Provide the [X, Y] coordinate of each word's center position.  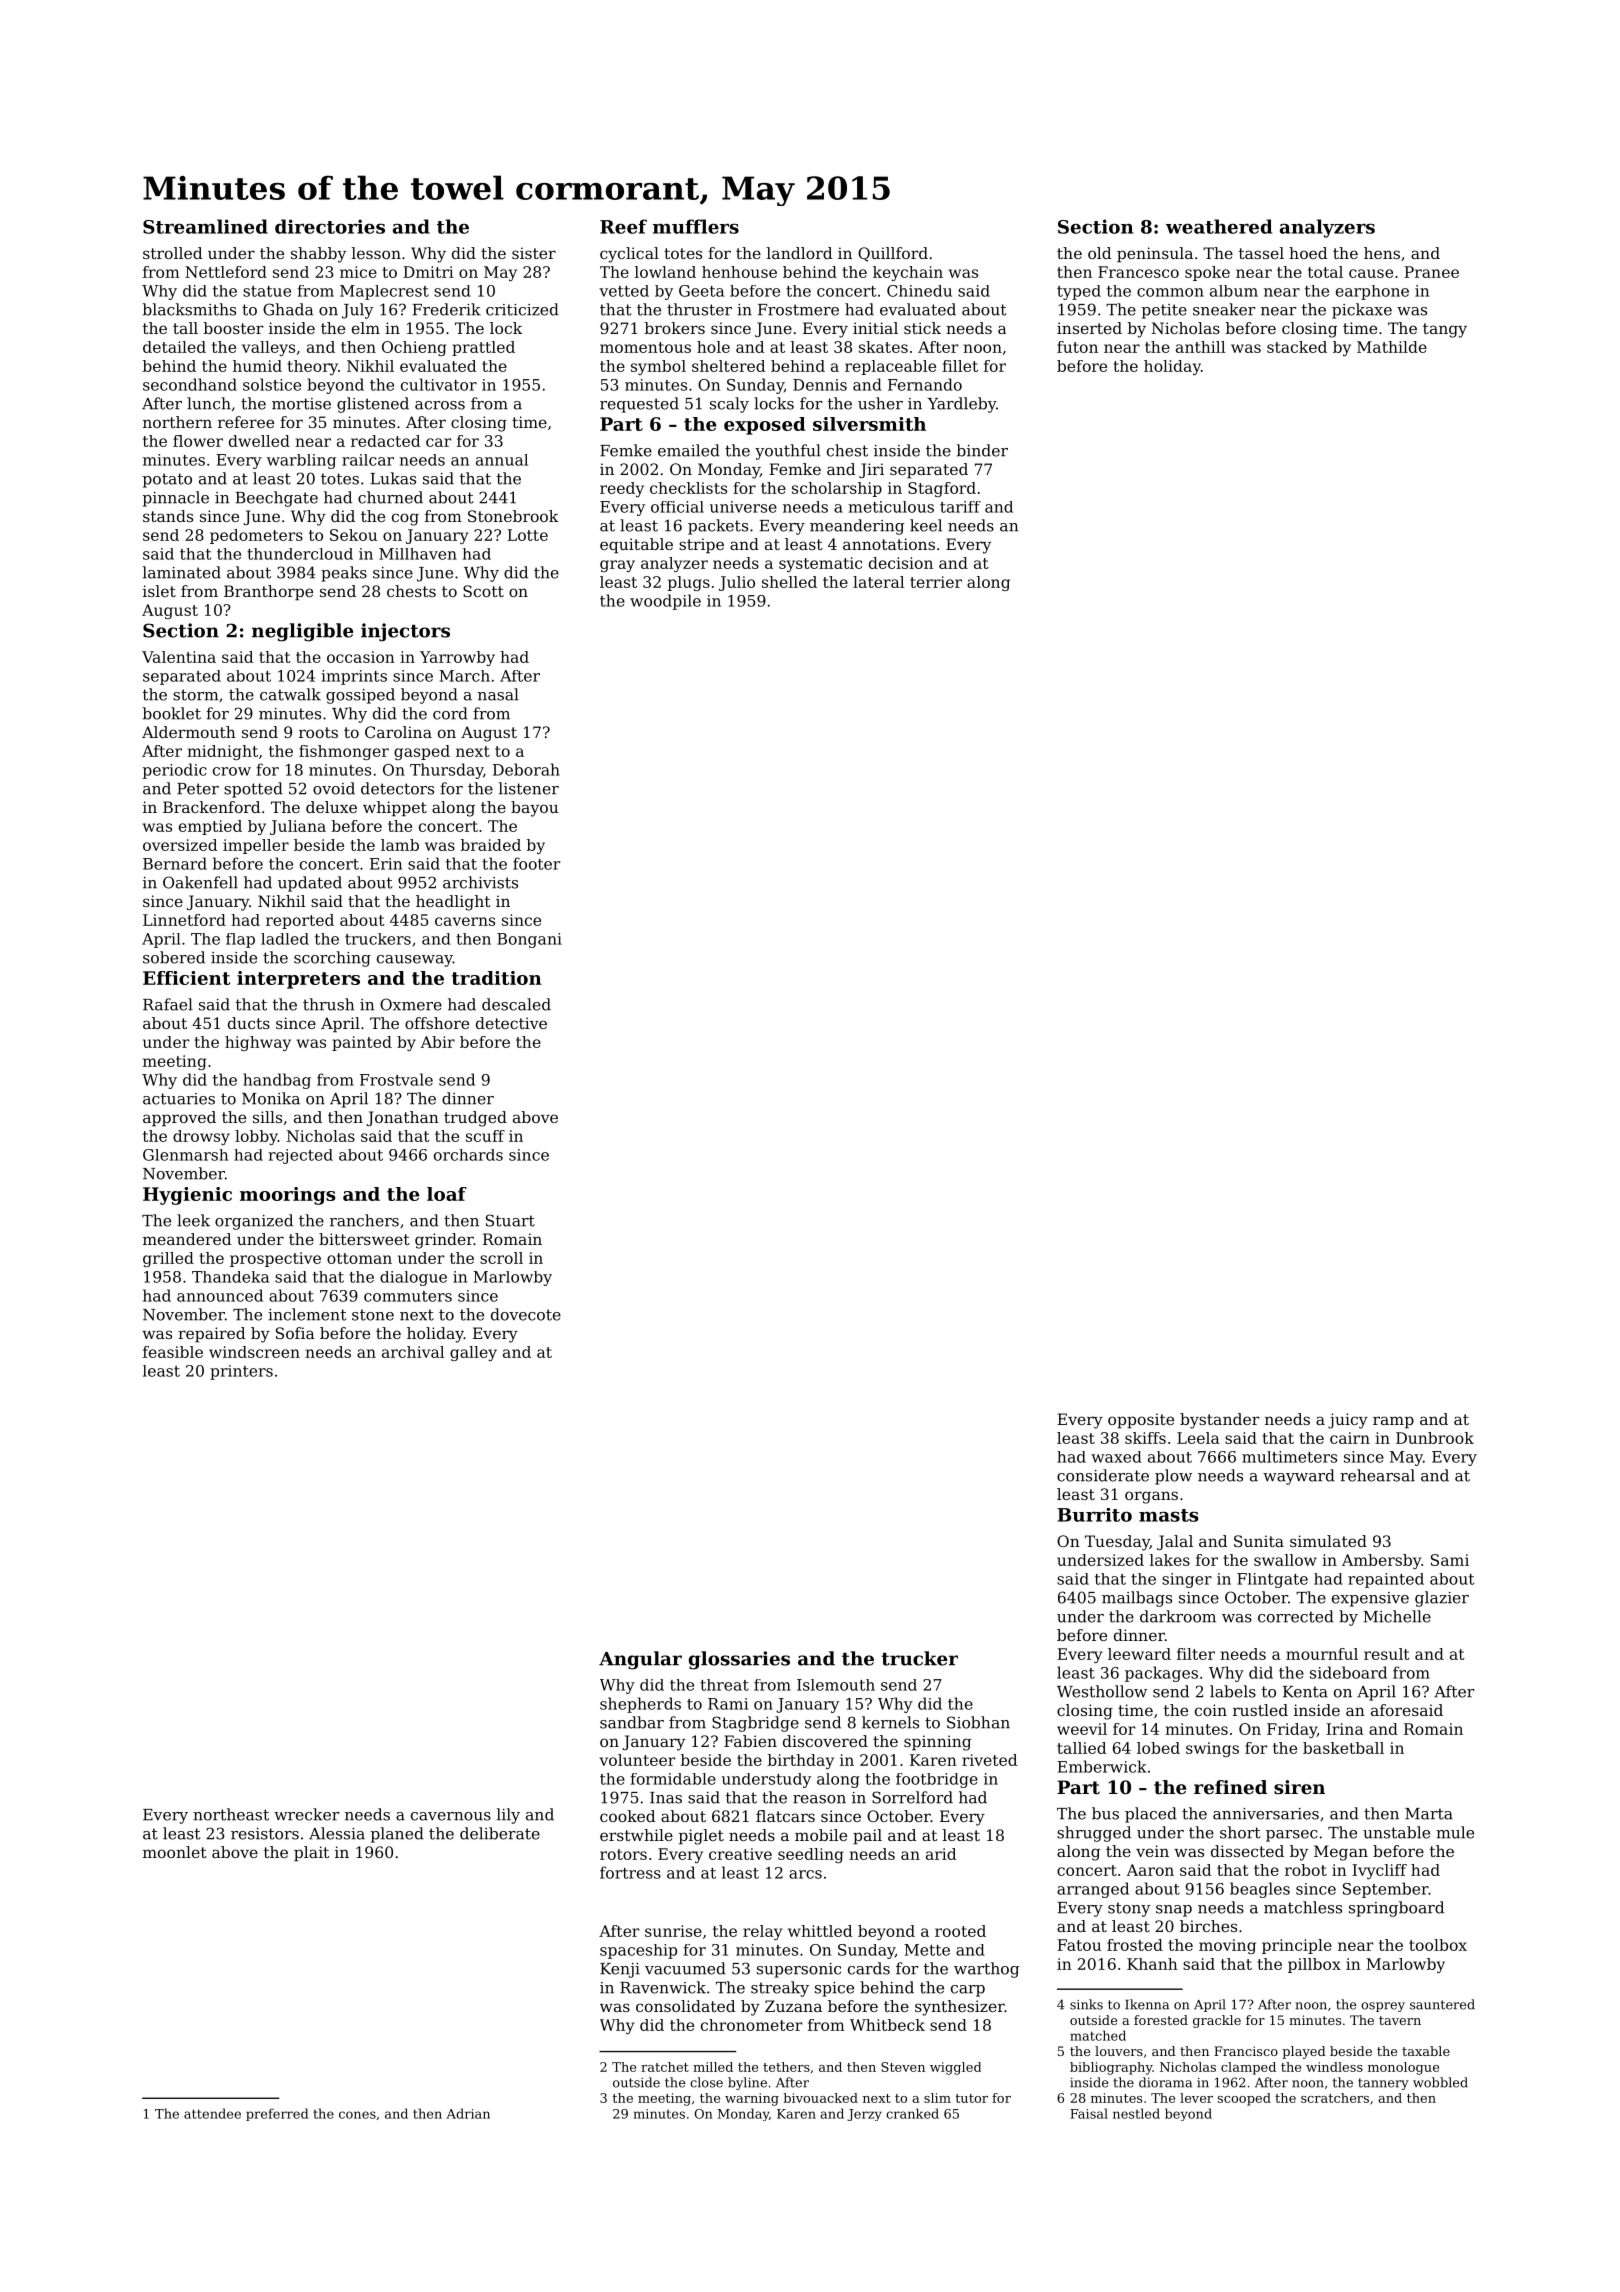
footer [536, 863]
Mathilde [1392, 347]
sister [534, 253]
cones [357, 2115]
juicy [1348, 1421]
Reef [623, 226]
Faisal [1089, 2113]
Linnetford [184, 920]
